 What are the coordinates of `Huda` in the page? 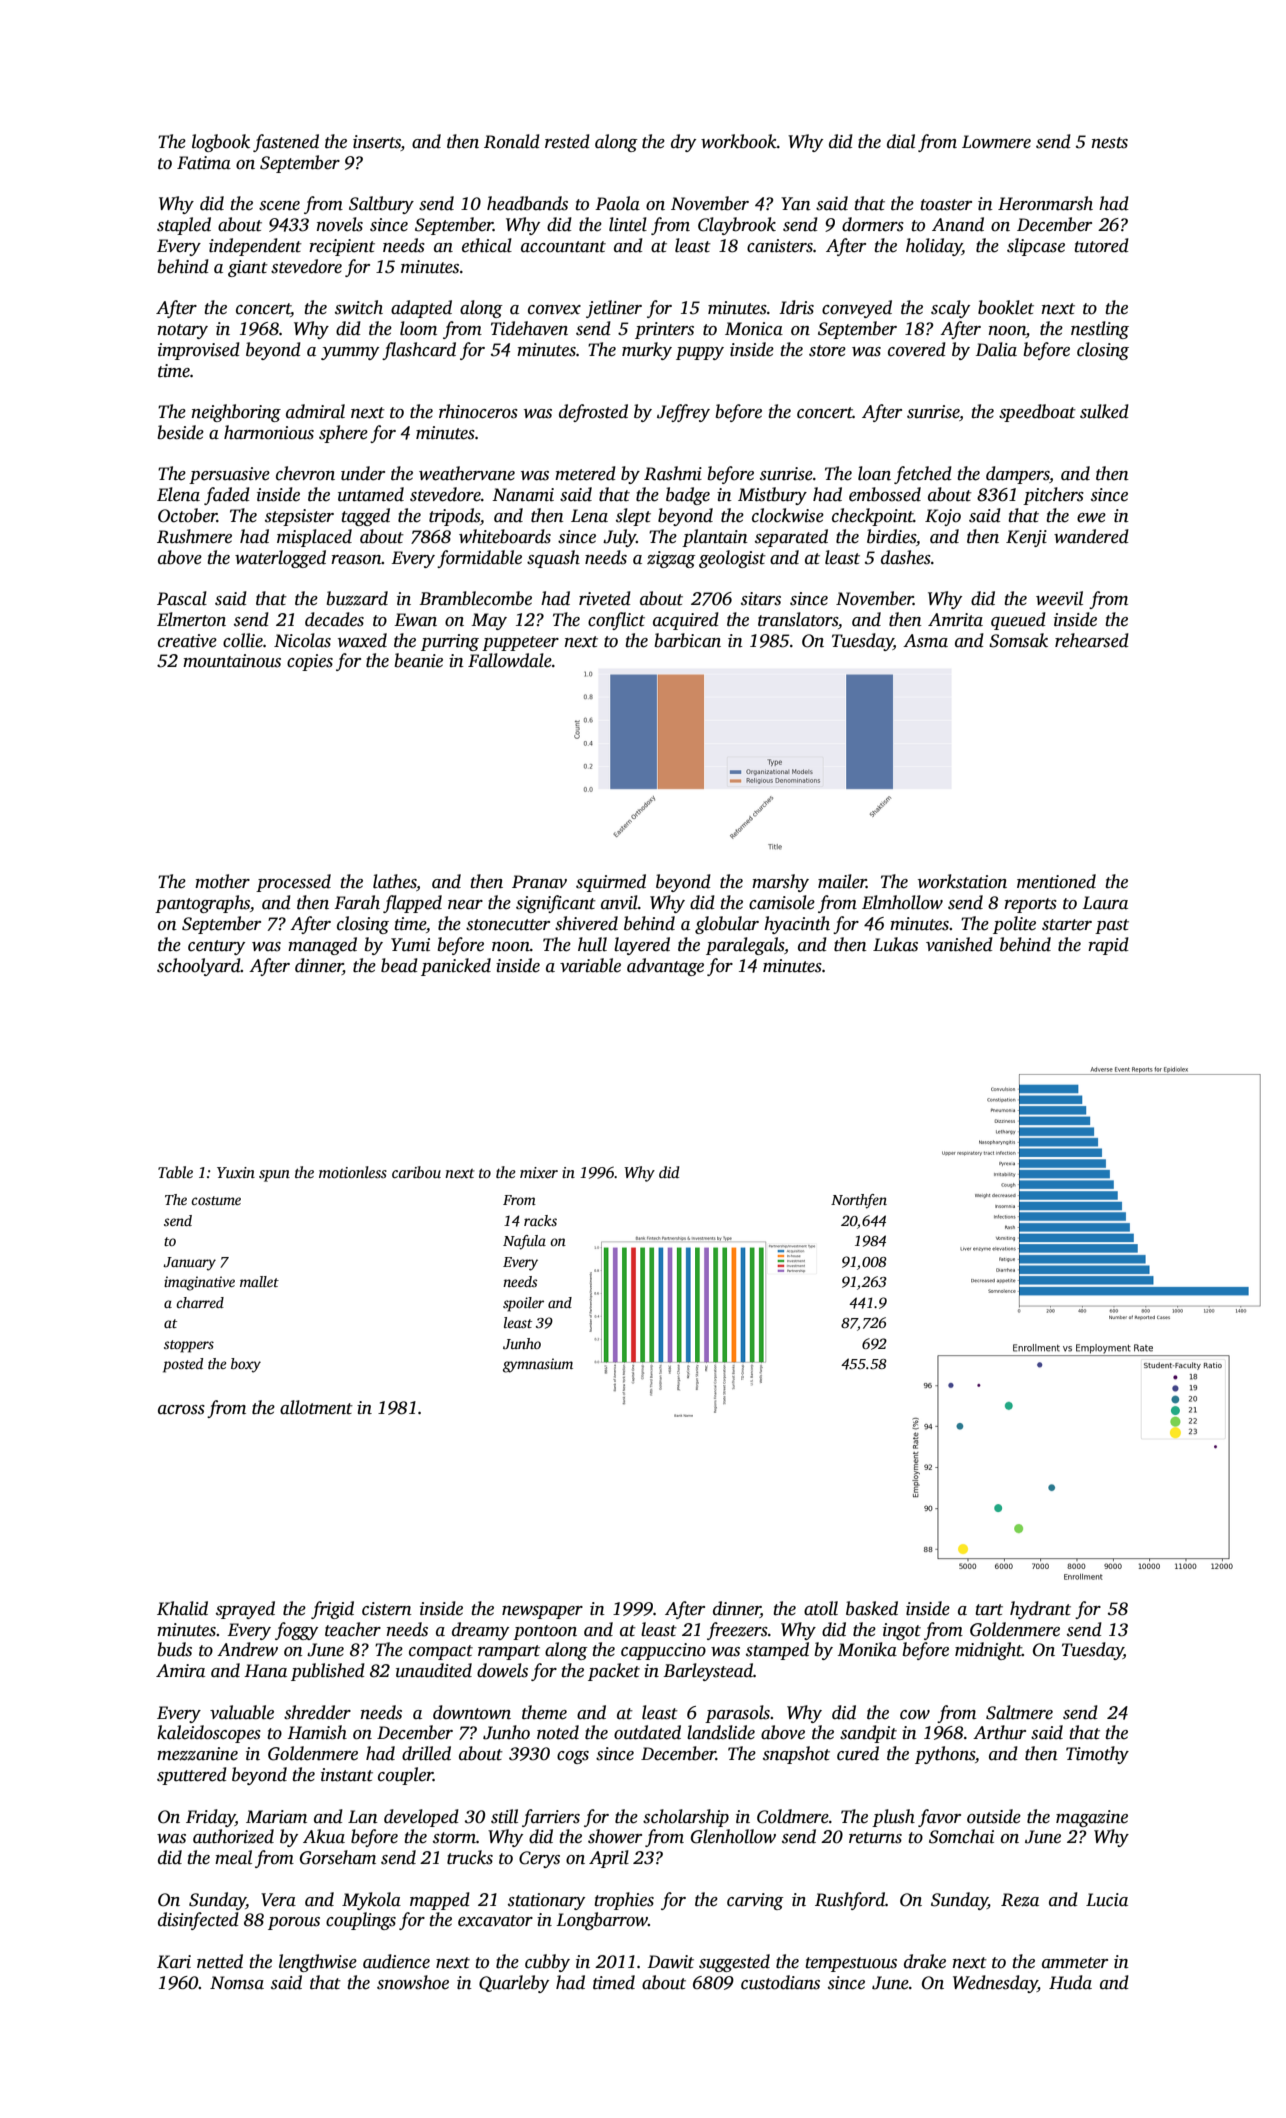 It's located at (1070, 1982).
